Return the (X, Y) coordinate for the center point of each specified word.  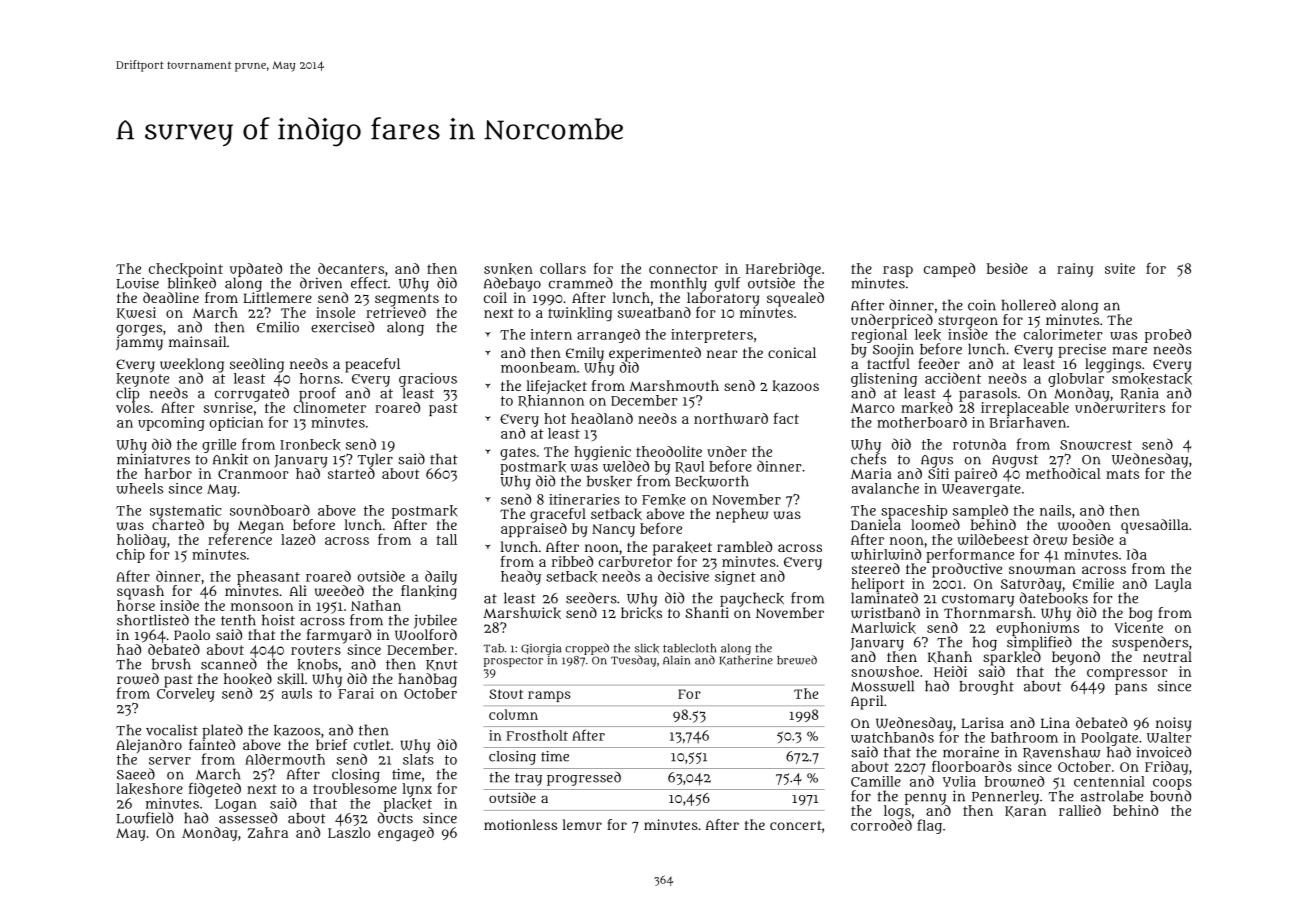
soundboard (270, 510)
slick (647, 648)
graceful (558, 515)
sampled (980, 512)
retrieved (396, 312)
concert (796, 825)
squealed (795, 299)
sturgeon (968, 322)
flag (929, 826)
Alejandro (149, 746)
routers (316, 650)
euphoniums (1037, 629)
